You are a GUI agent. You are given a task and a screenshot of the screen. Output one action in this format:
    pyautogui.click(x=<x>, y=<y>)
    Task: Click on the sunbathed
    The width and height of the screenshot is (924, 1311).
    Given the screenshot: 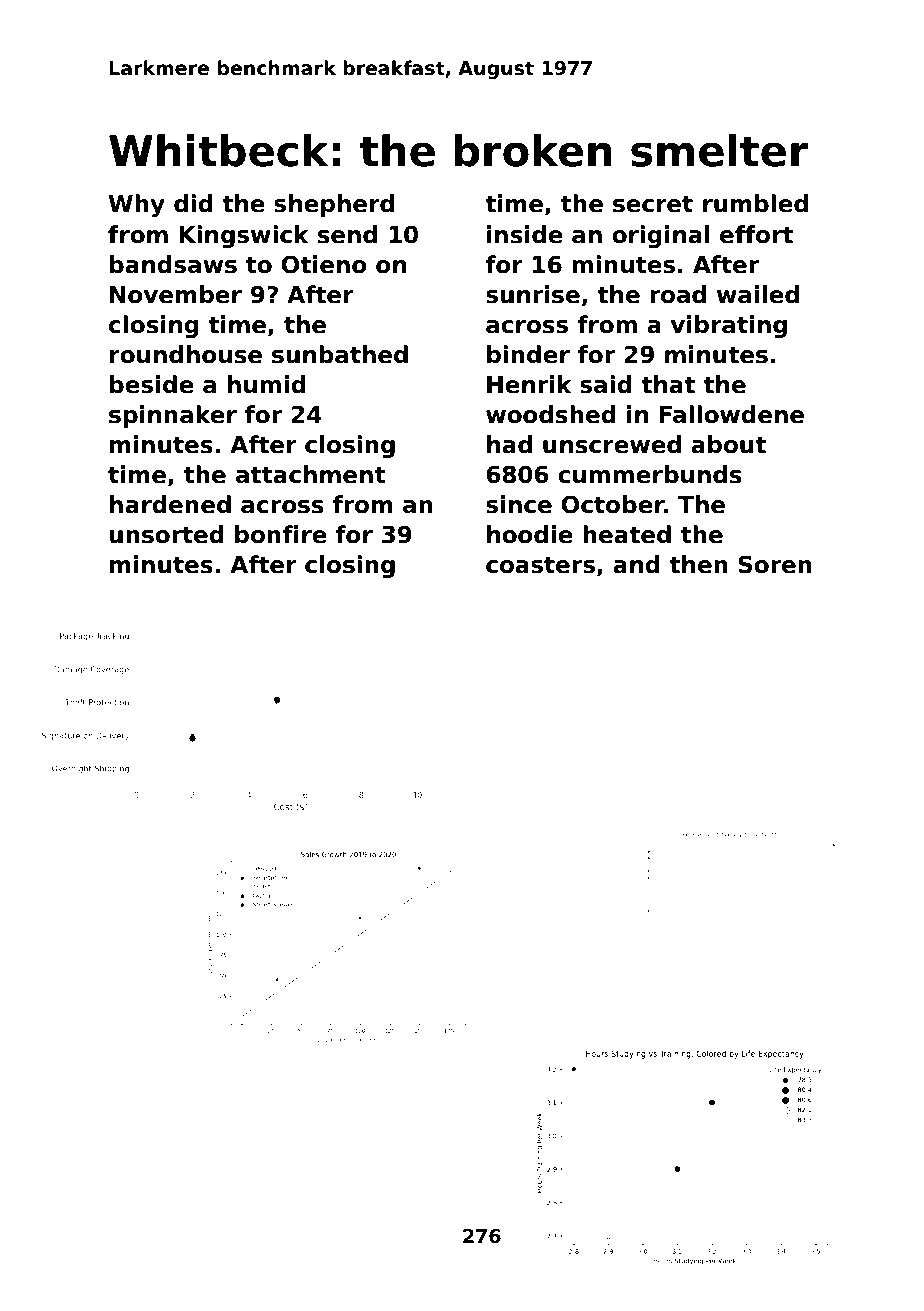 What is the action you would take?
    pyautogui.click(x=340, y=354)
